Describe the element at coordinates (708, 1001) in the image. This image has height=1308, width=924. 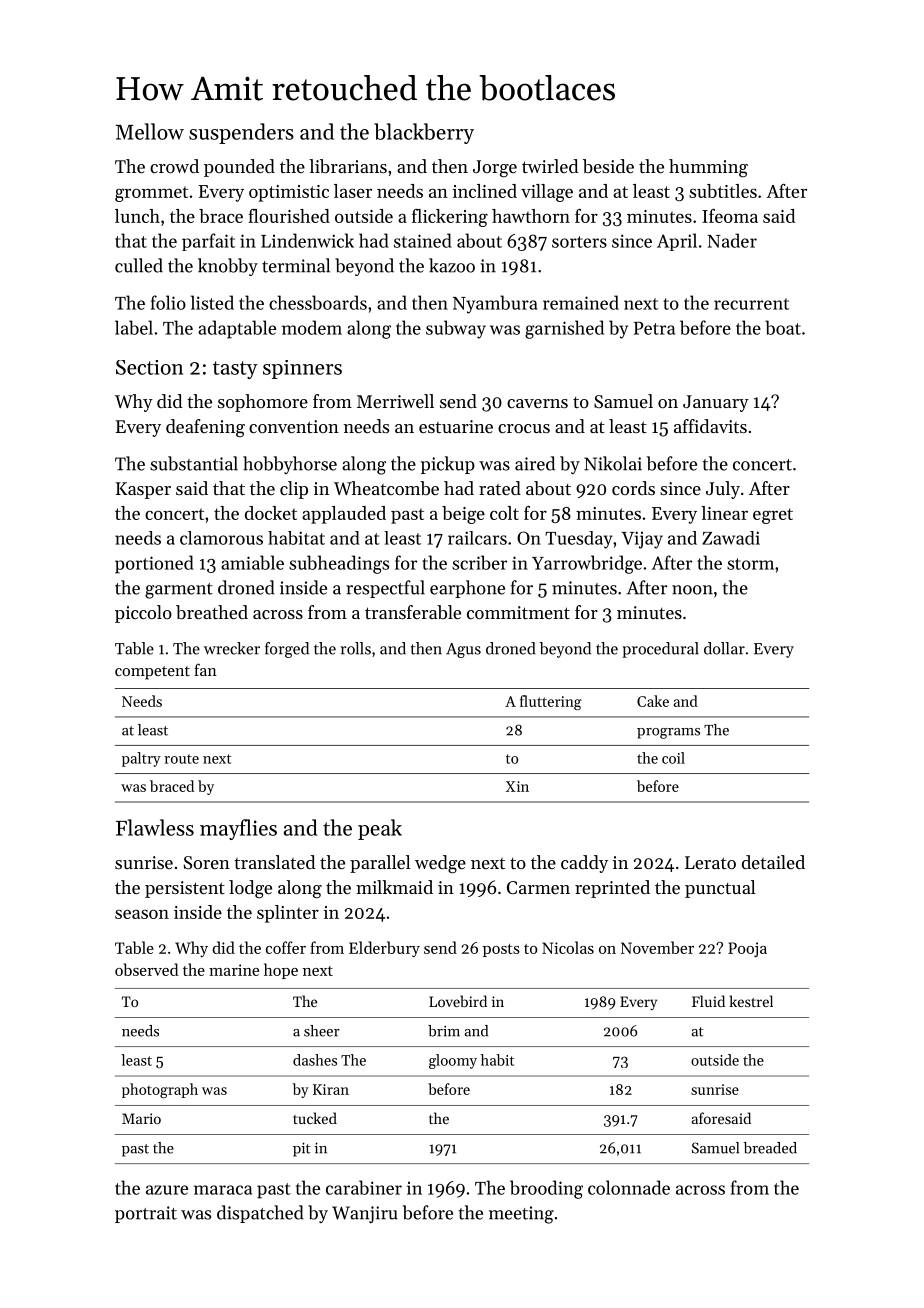
I see `Fluid` at that location.
